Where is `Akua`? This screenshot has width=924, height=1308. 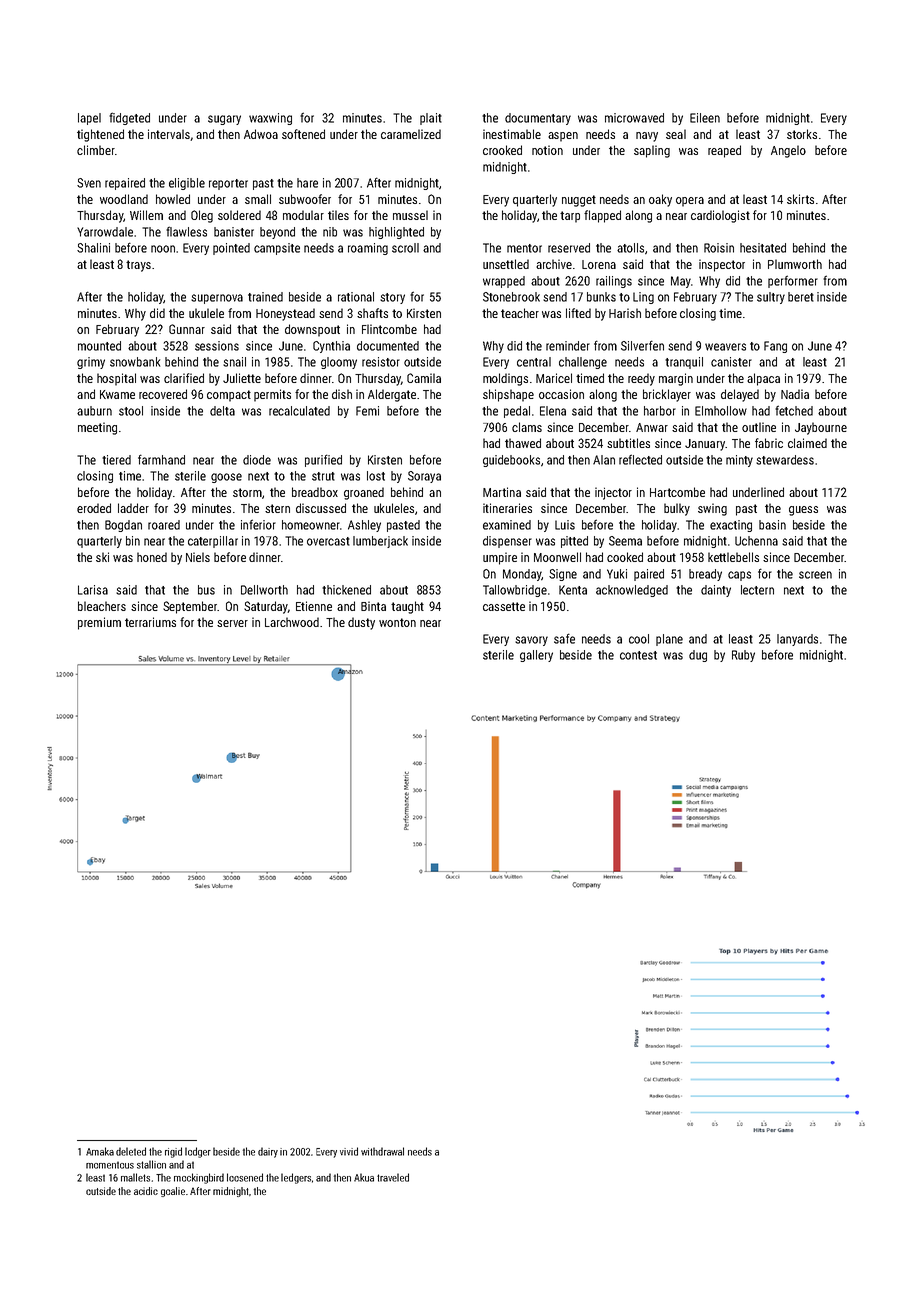 Akua is located at coordinates (364, 1177).
